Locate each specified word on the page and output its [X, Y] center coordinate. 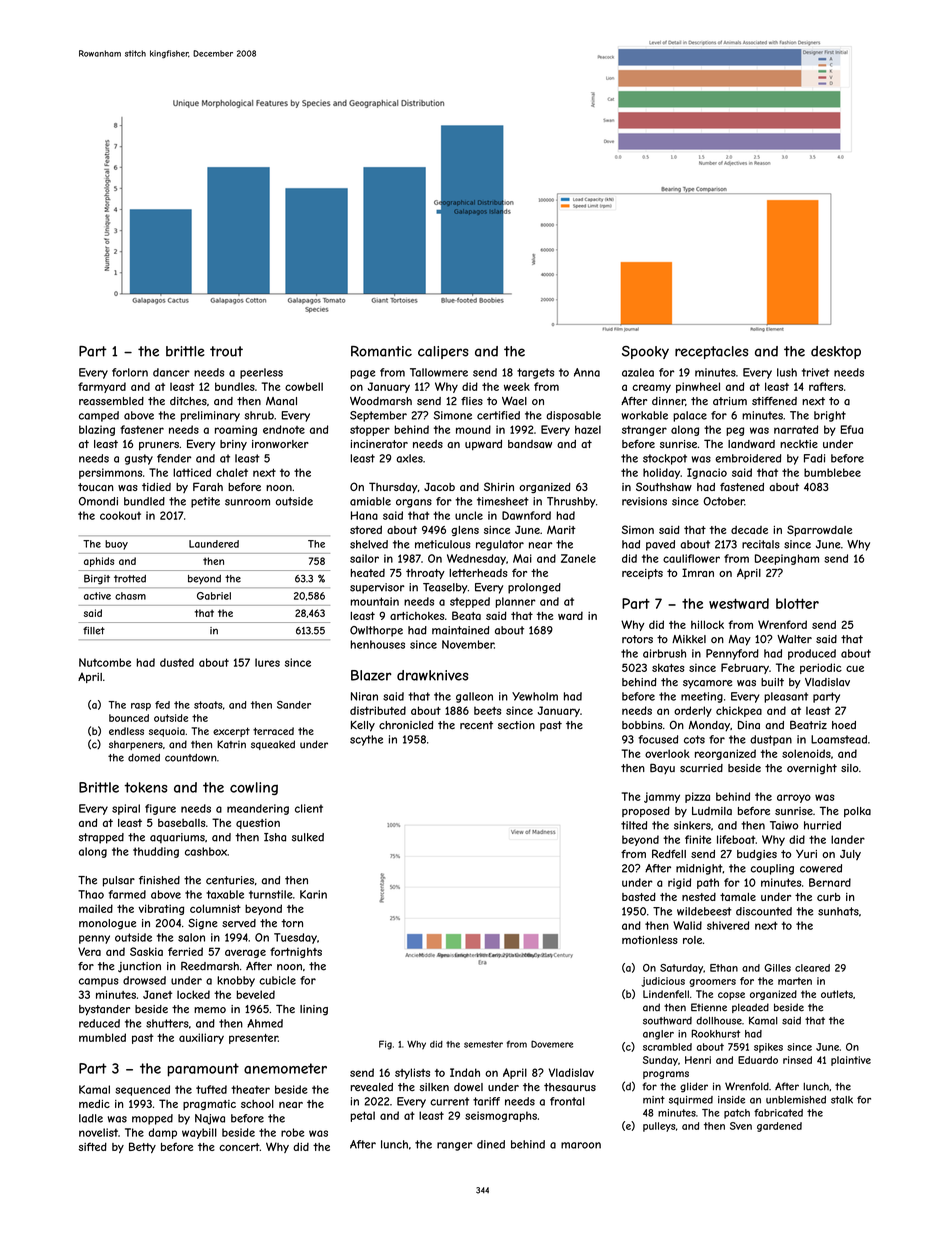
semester [483, 1044]
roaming [236, 430]
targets [535, 373]
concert [239, 1147]
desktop [836, 352]
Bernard [830, 882]
